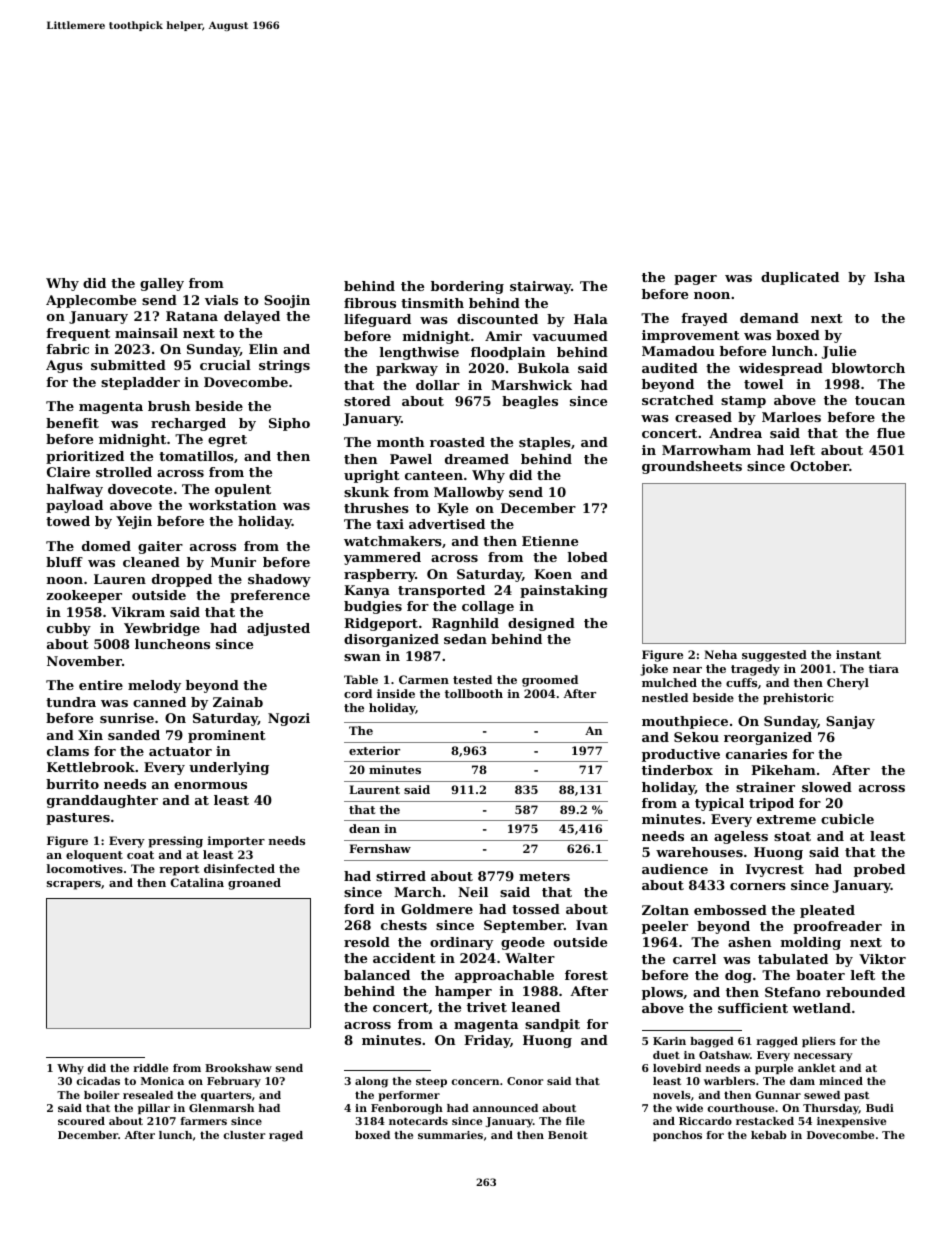 The image size is (952, 1233). I want to click on October, so click(819, 466).
